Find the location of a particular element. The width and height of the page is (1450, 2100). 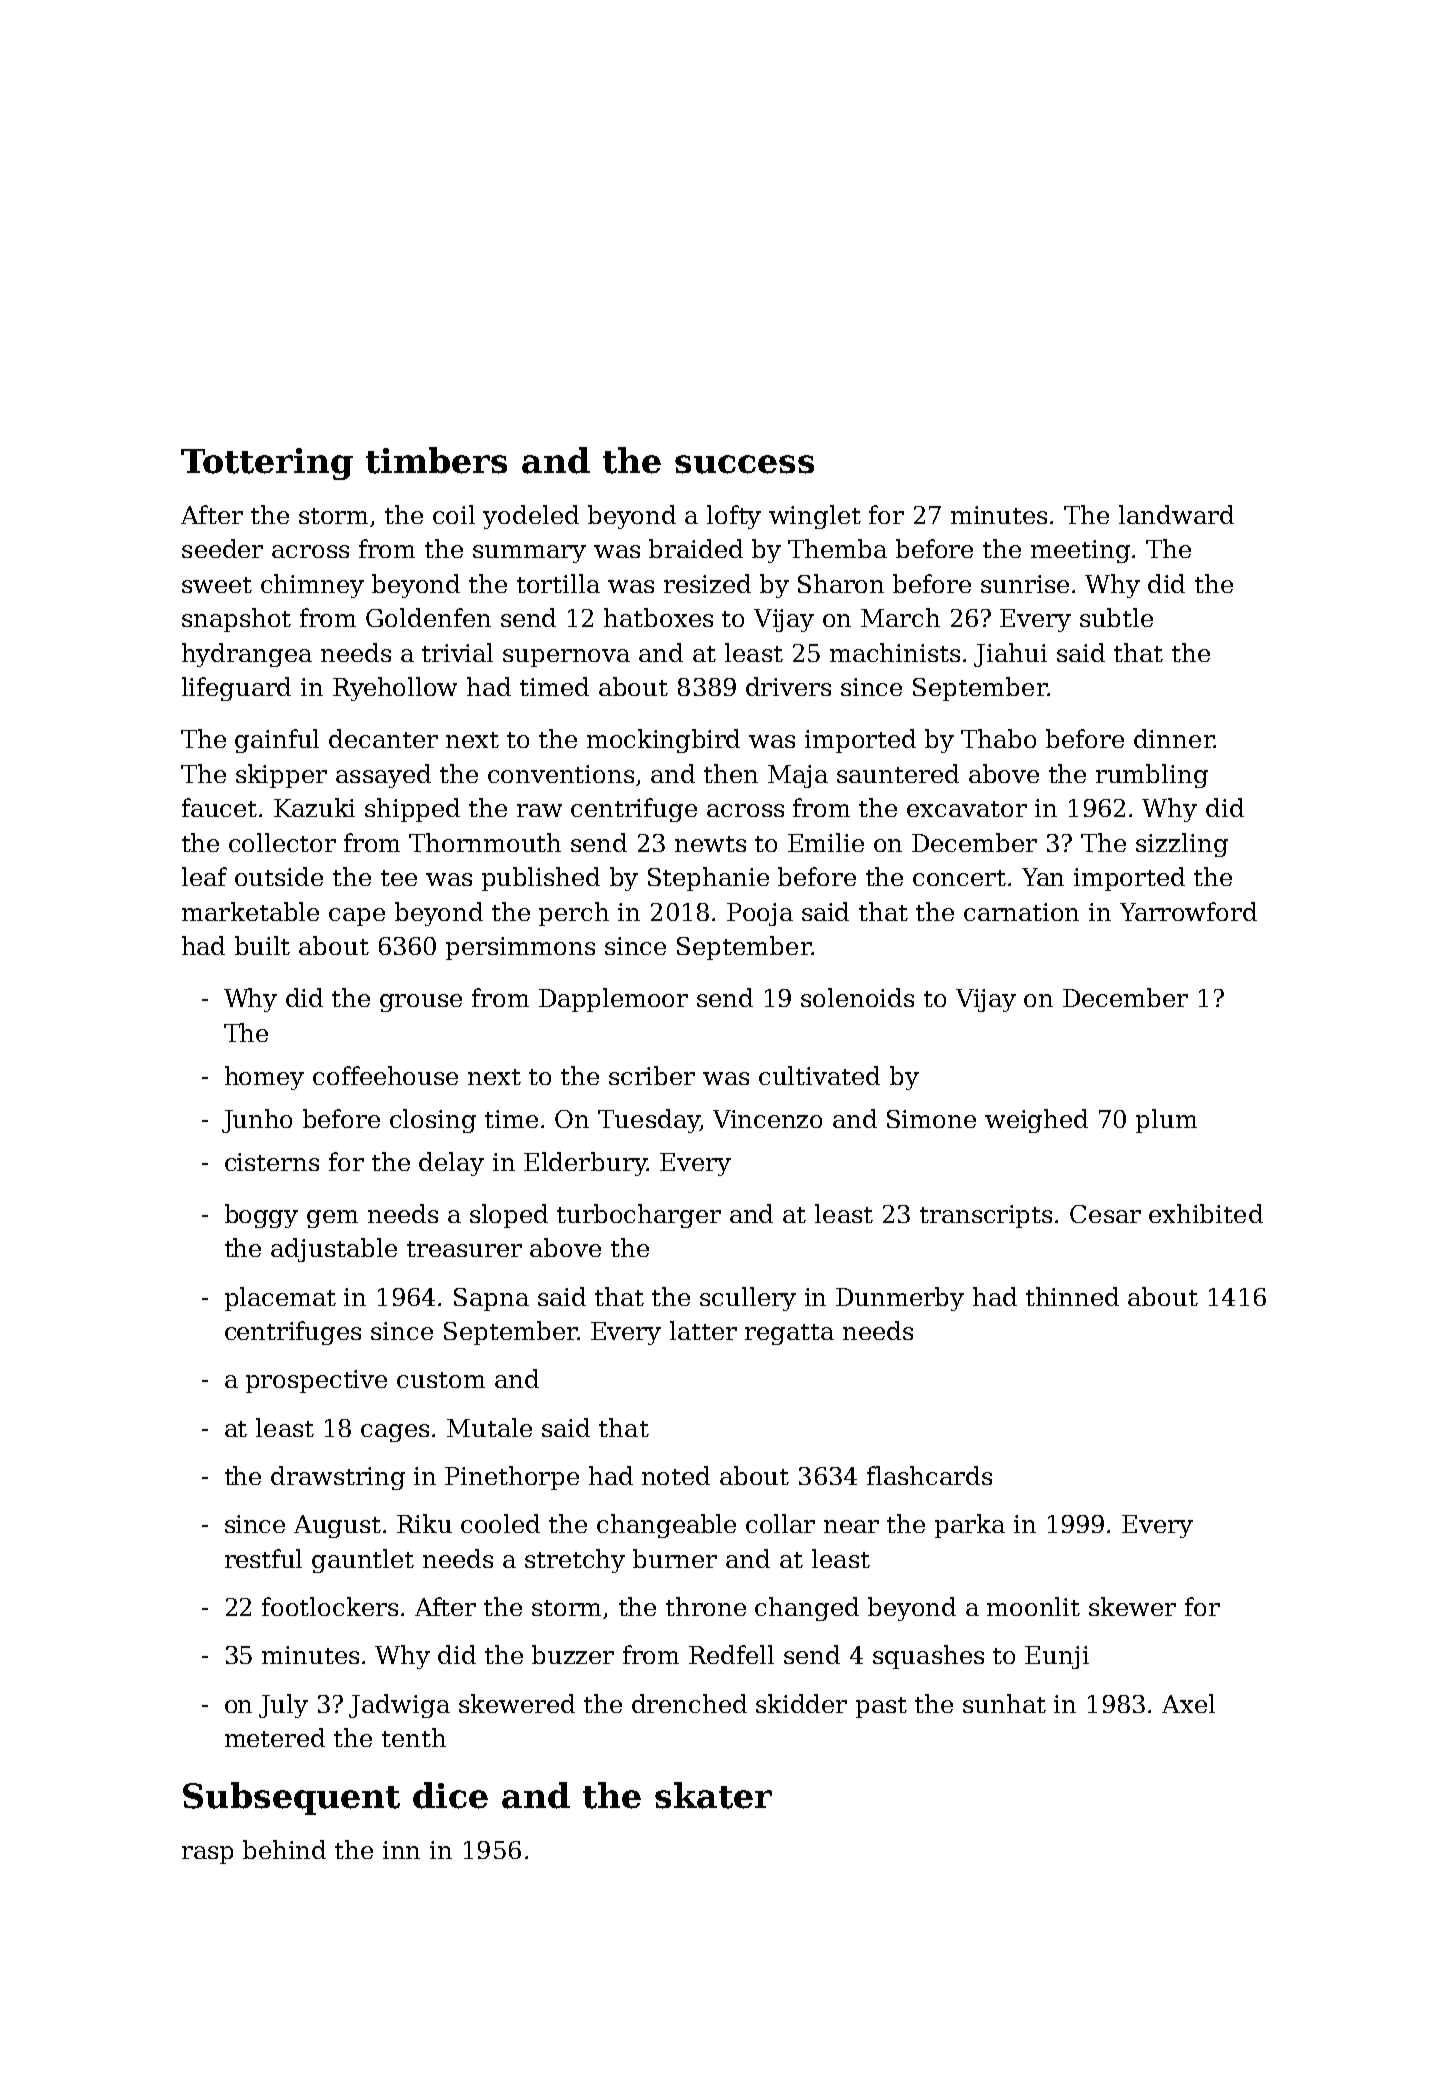

landward is located at coordinates (1176, 514).
